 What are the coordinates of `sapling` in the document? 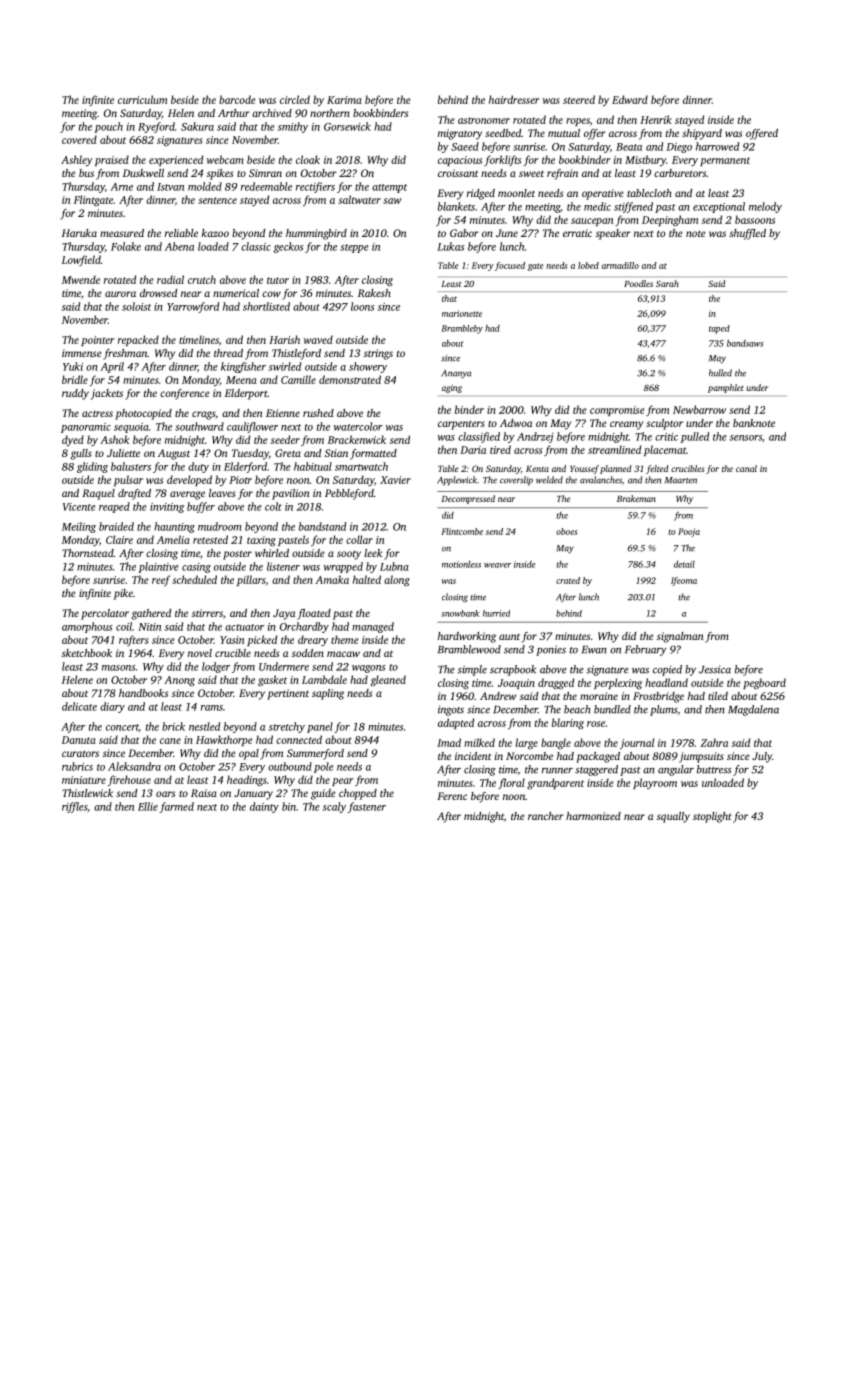 It's located at (328, 694).
